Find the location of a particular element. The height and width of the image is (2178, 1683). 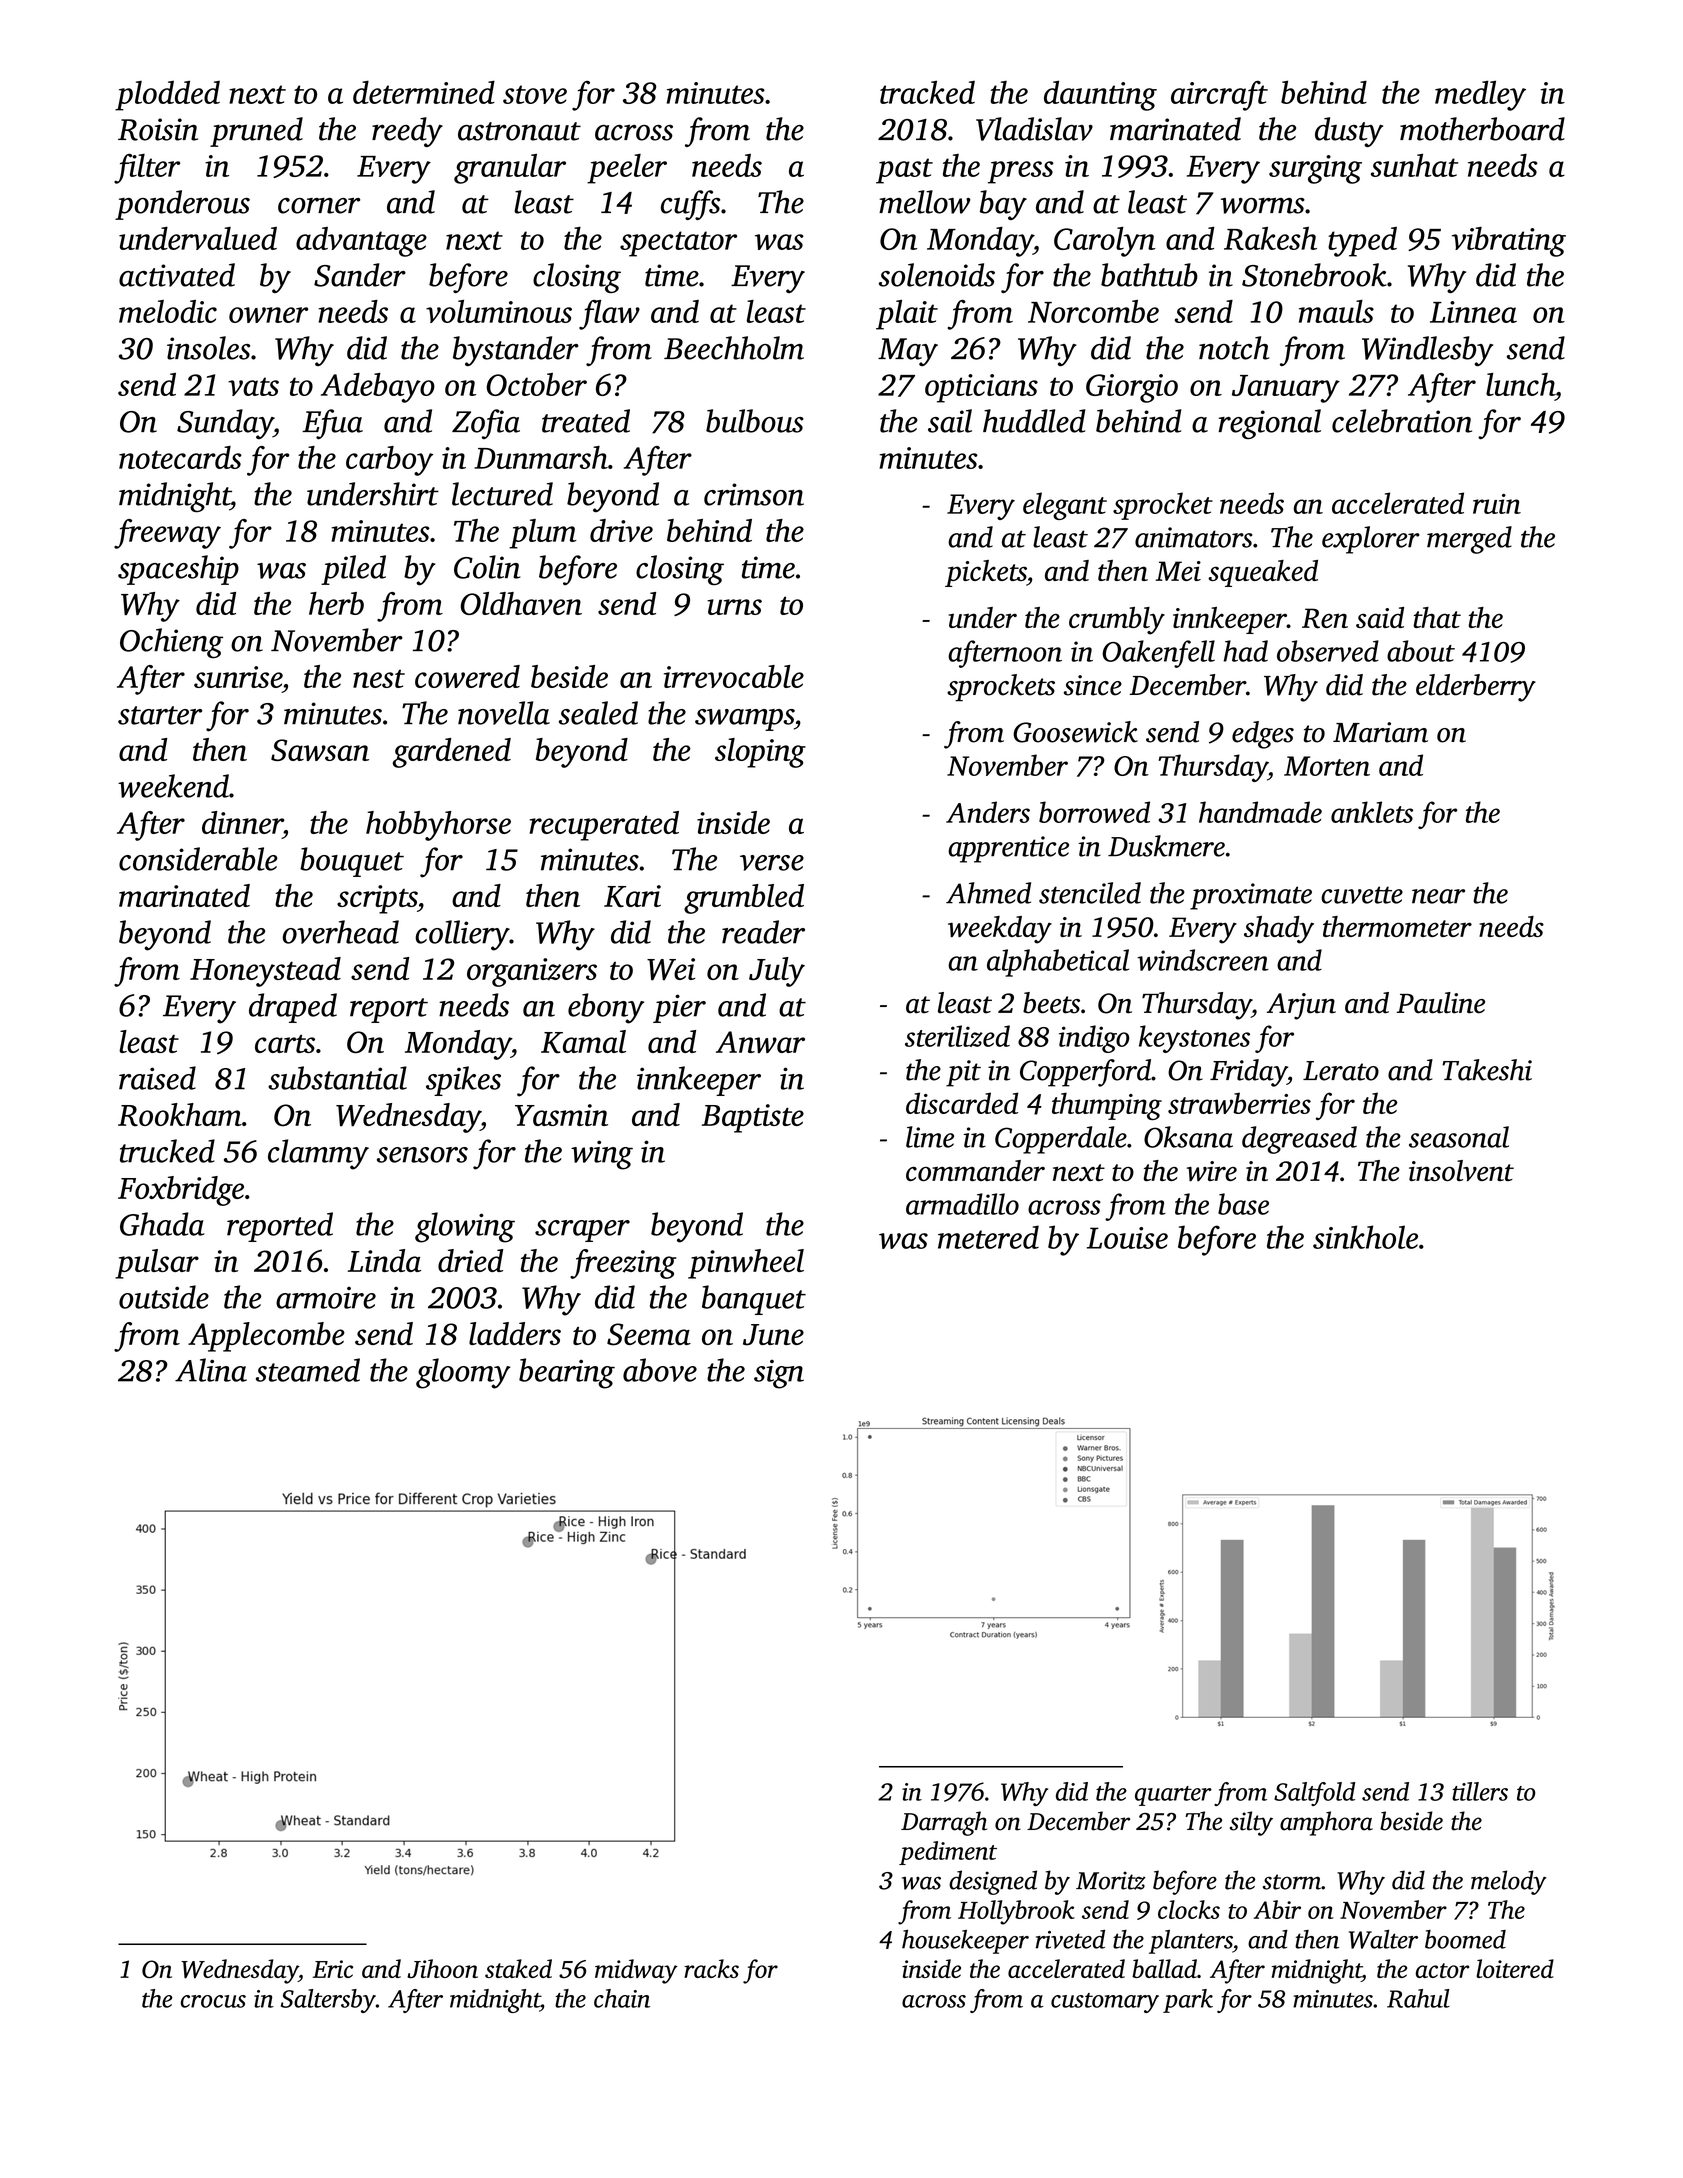

crocus is located at coordinates (213, 2001).
